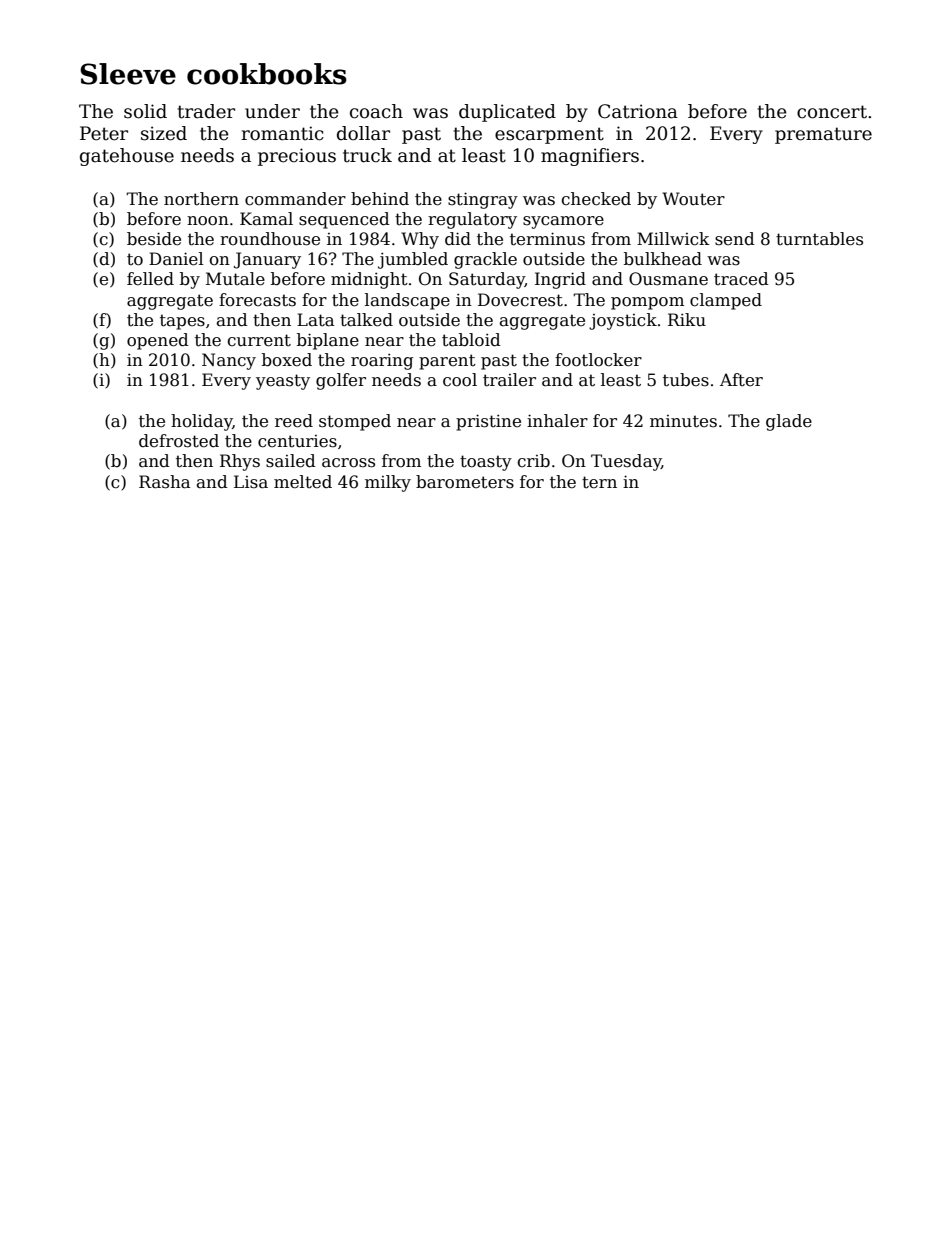 This screenshot has height=1233, width=952. I want to click on noon, so click(208, 221).
